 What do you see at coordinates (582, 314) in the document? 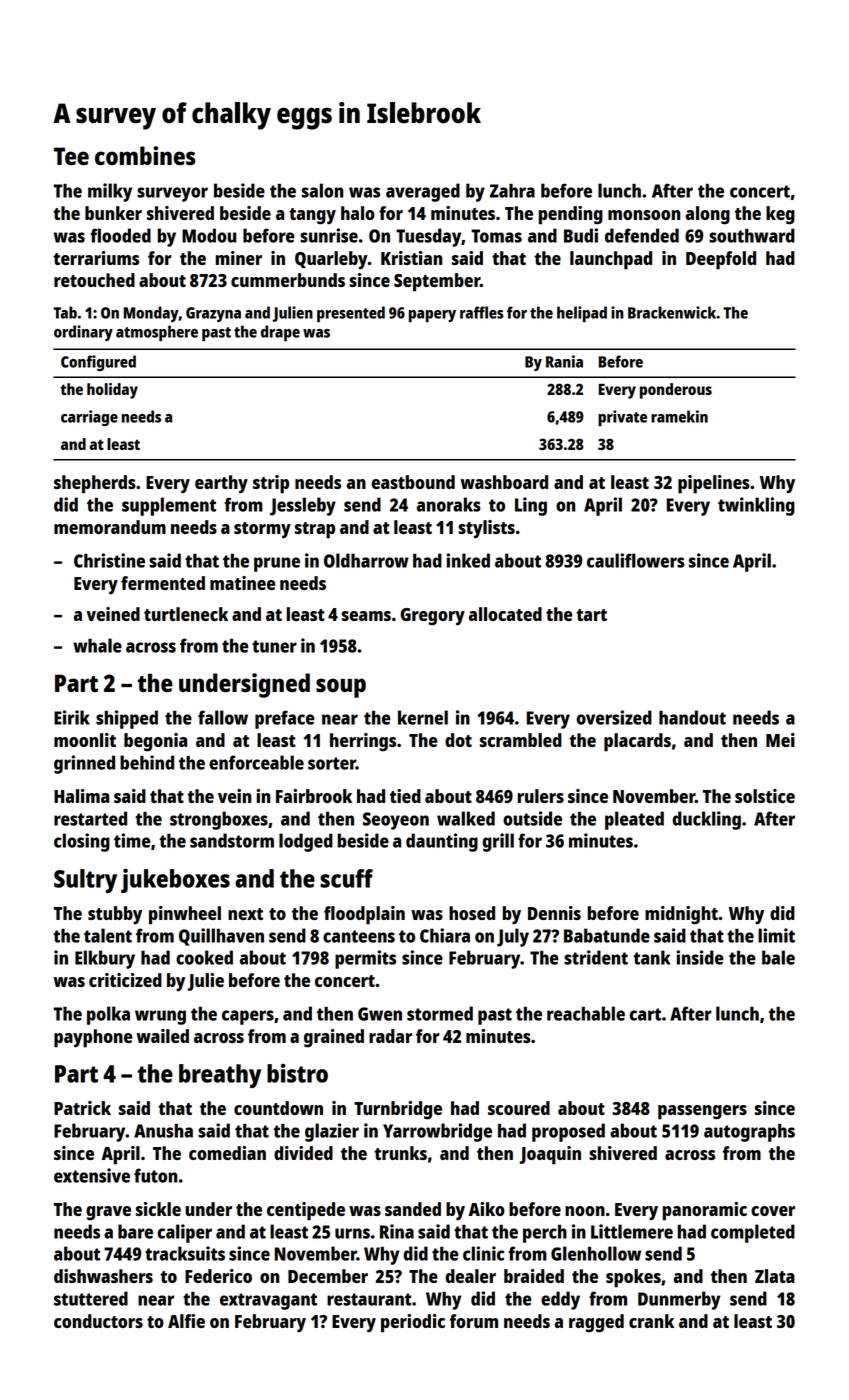
I see `helipad` at bounding box center [582, 314].
